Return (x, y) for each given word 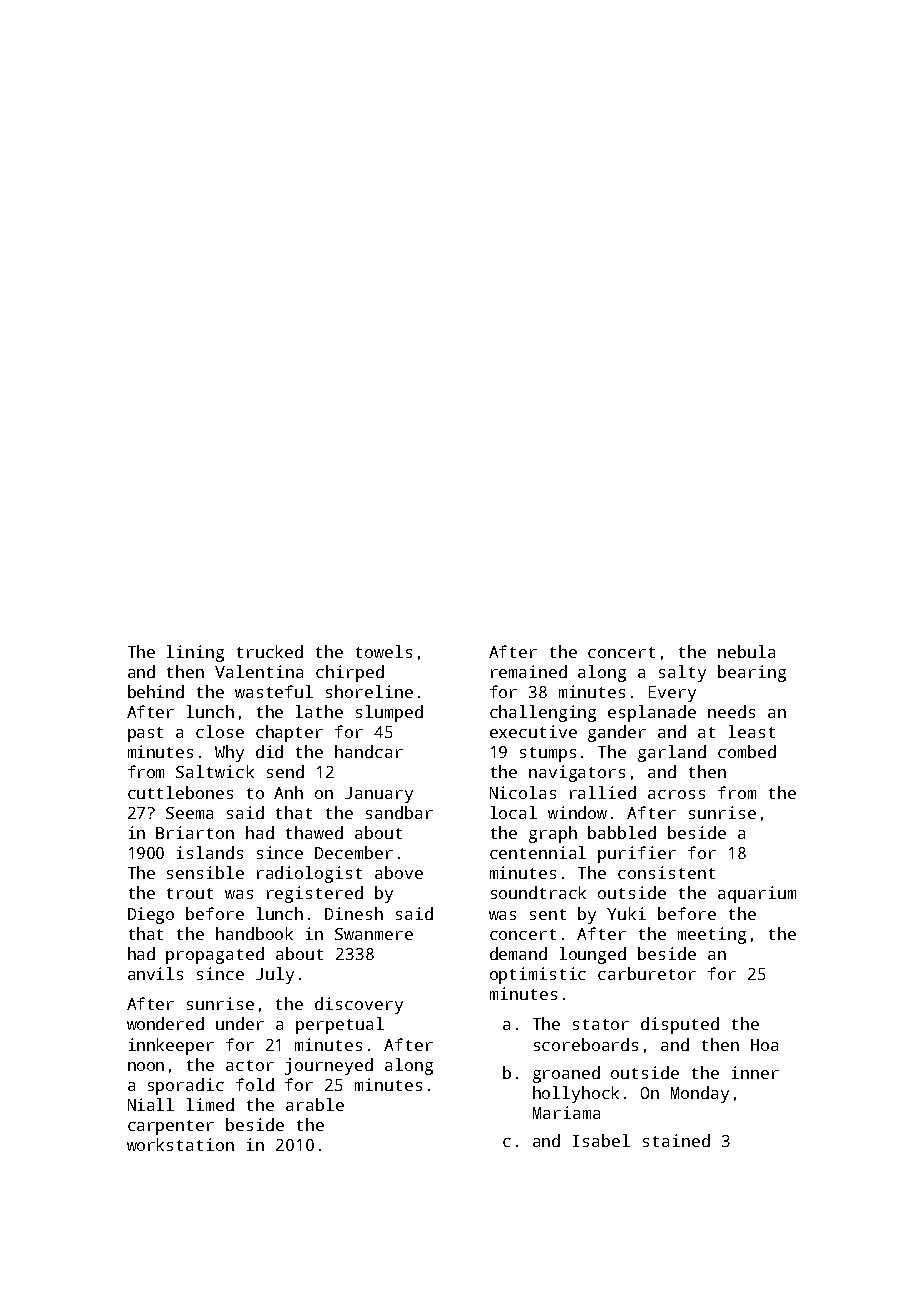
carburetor (647, 973)
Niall (151, 1104)
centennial (538, 852)
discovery (359, 1005)
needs (731, 711)
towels (384, 651)
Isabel (601, 1140)
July (275, 975)
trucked (270, 651)
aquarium (757, 894)
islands (210, 852)
